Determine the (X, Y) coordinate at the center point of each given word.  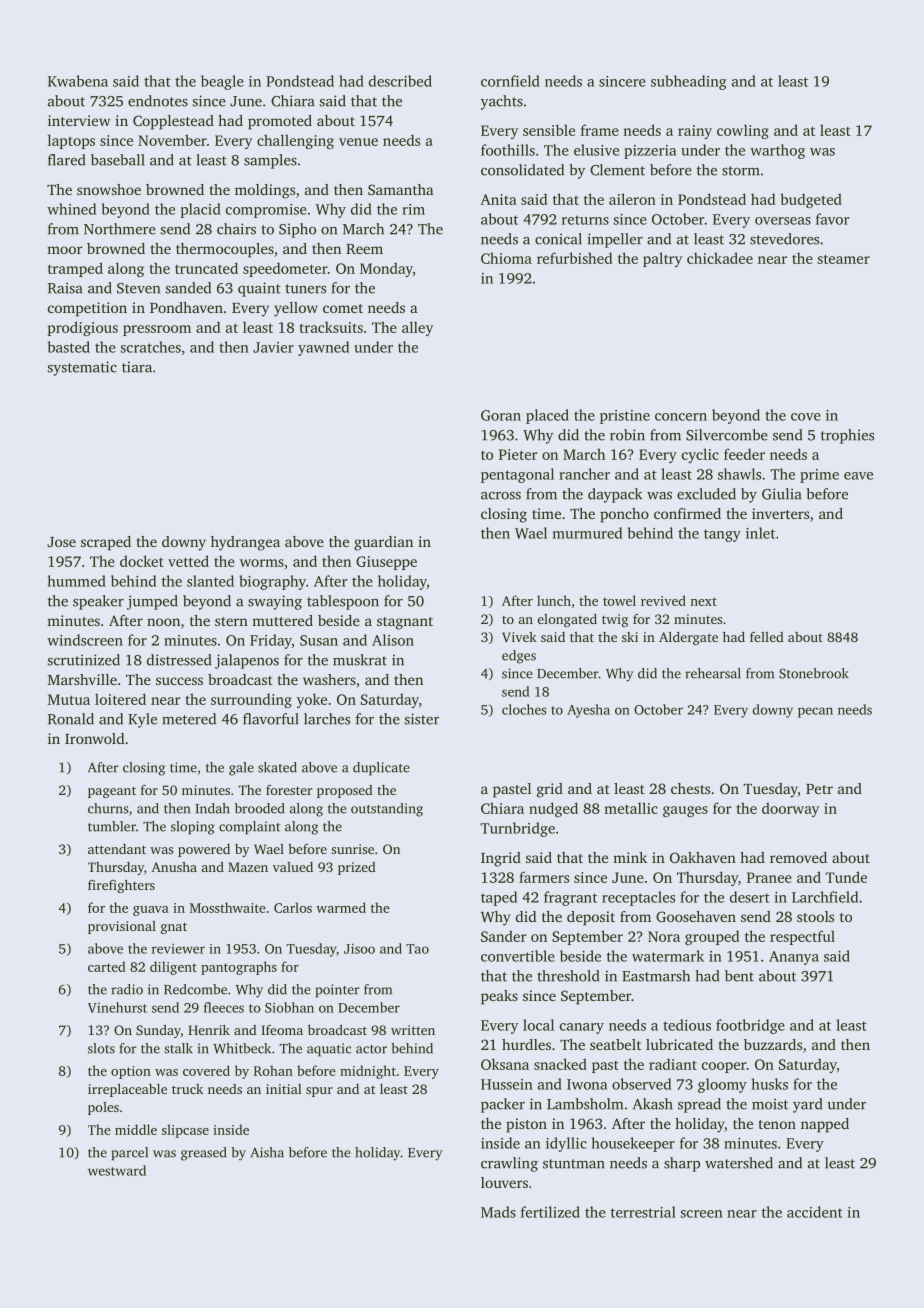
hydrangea (245, 543)
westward (117, 1170)
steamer (844, 259)
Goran (501, 415)
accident (815, 1212)
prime (819, 476)
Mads (498, 1212)
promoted (280, 122)
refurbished (574, 258)
